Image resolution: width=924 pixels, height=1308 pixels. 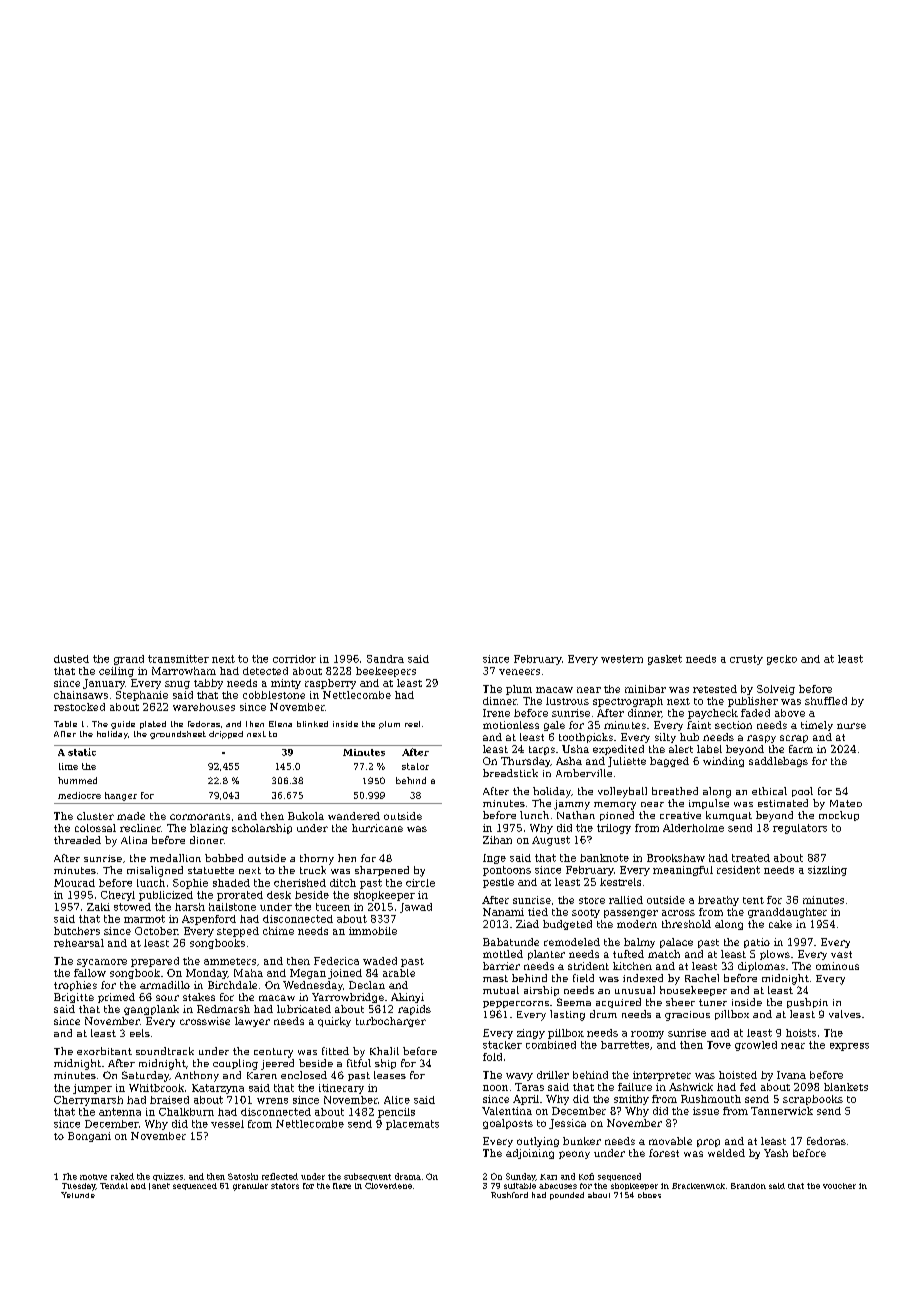 I want to click on zingy, so click(x=531, y=1034).
